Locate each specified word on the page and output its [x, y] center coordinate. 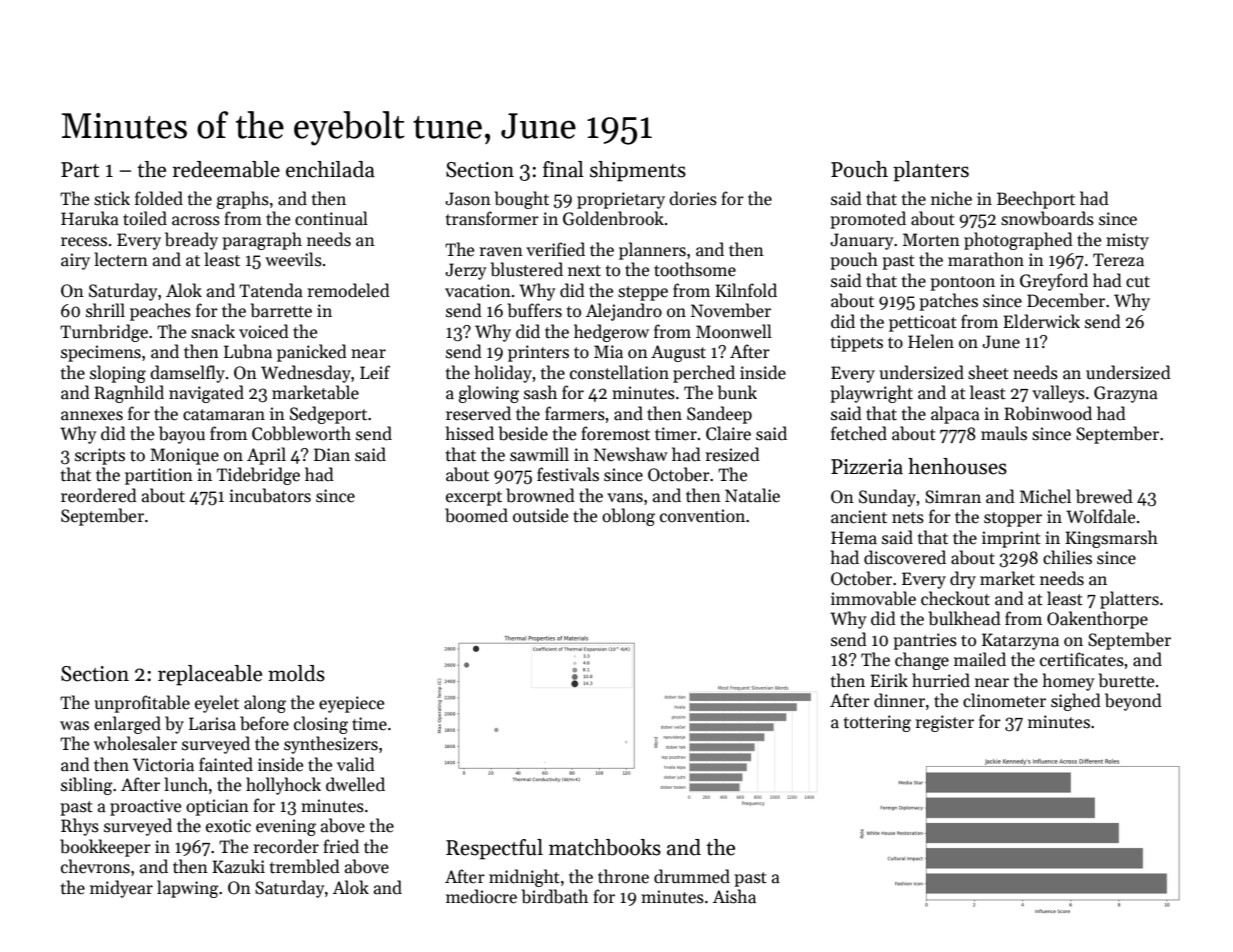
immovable [873, 598]
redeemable [226, 169]
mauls [1004, 433]
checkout [955, 598]
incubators [270, 495]
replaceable [210, 675]
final [563, 169]
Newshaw [631, 454]
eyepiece [351, 704]
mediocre [481, 896]
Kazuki [238, 866]
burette [1126, 680]
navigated [206, 394]
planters [931, 171]
